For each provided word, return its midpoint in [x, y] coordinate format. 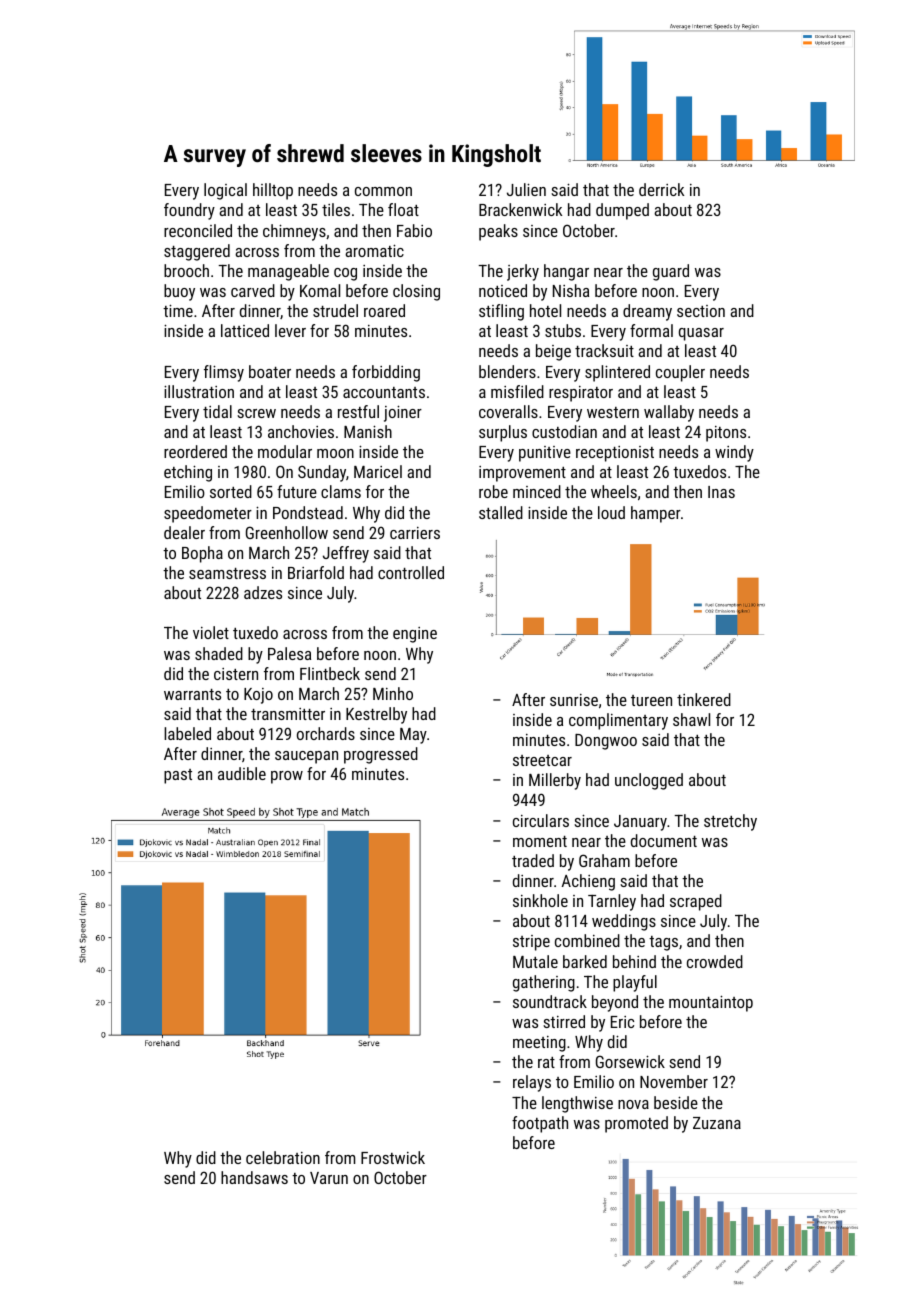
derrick [661, 189]
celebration [283, 1157]
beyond [615, 1003]
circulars [541, 820]
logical [225, 191]
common [383, 191]
